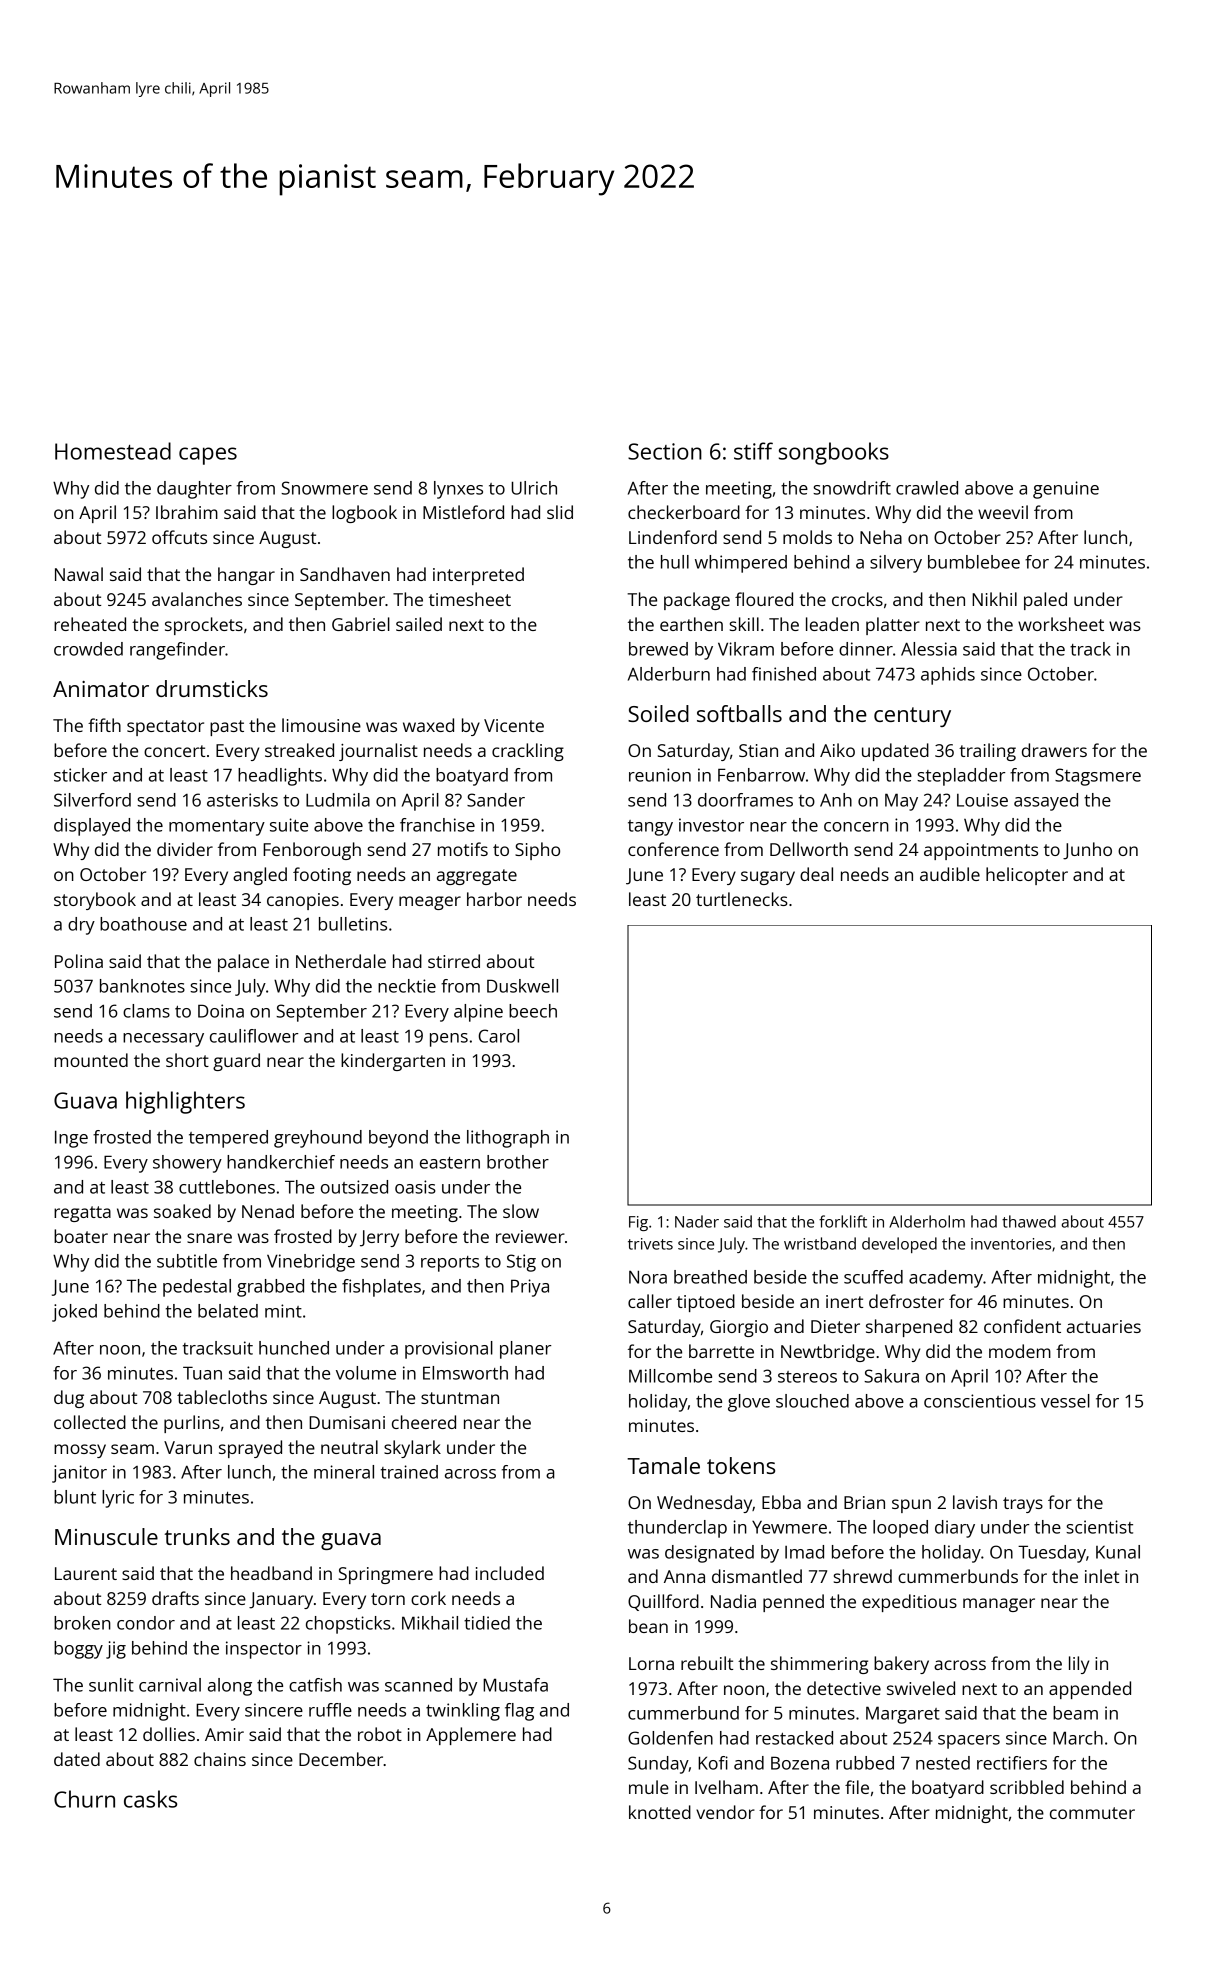 The width and height of the document is (1205, 1985). What do you see at coordinates (673, 849) in the document?
I see `conference` at bounding box center [673, 849].
